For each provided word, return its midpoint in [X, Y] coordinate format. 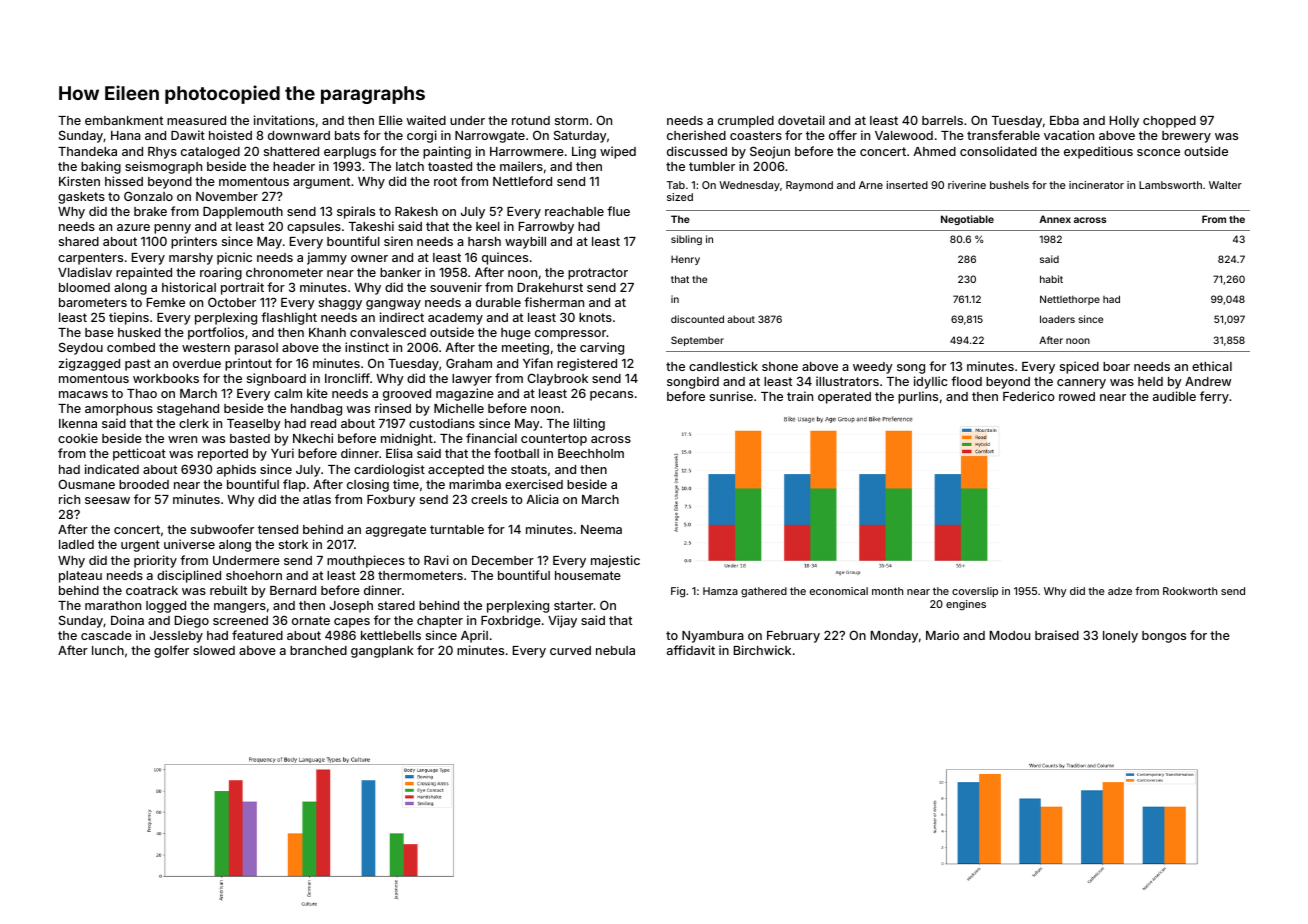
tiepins [129, 318]
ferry [1214, 397]
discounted [697, 319]
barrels [942, 120]
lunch [108, 650]
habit [1051, 279]
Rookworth [1190, 591]
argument [321, 183]
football [516, 453]
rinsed [393, 408]
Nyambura [713, 637]
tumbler [712, 166]
